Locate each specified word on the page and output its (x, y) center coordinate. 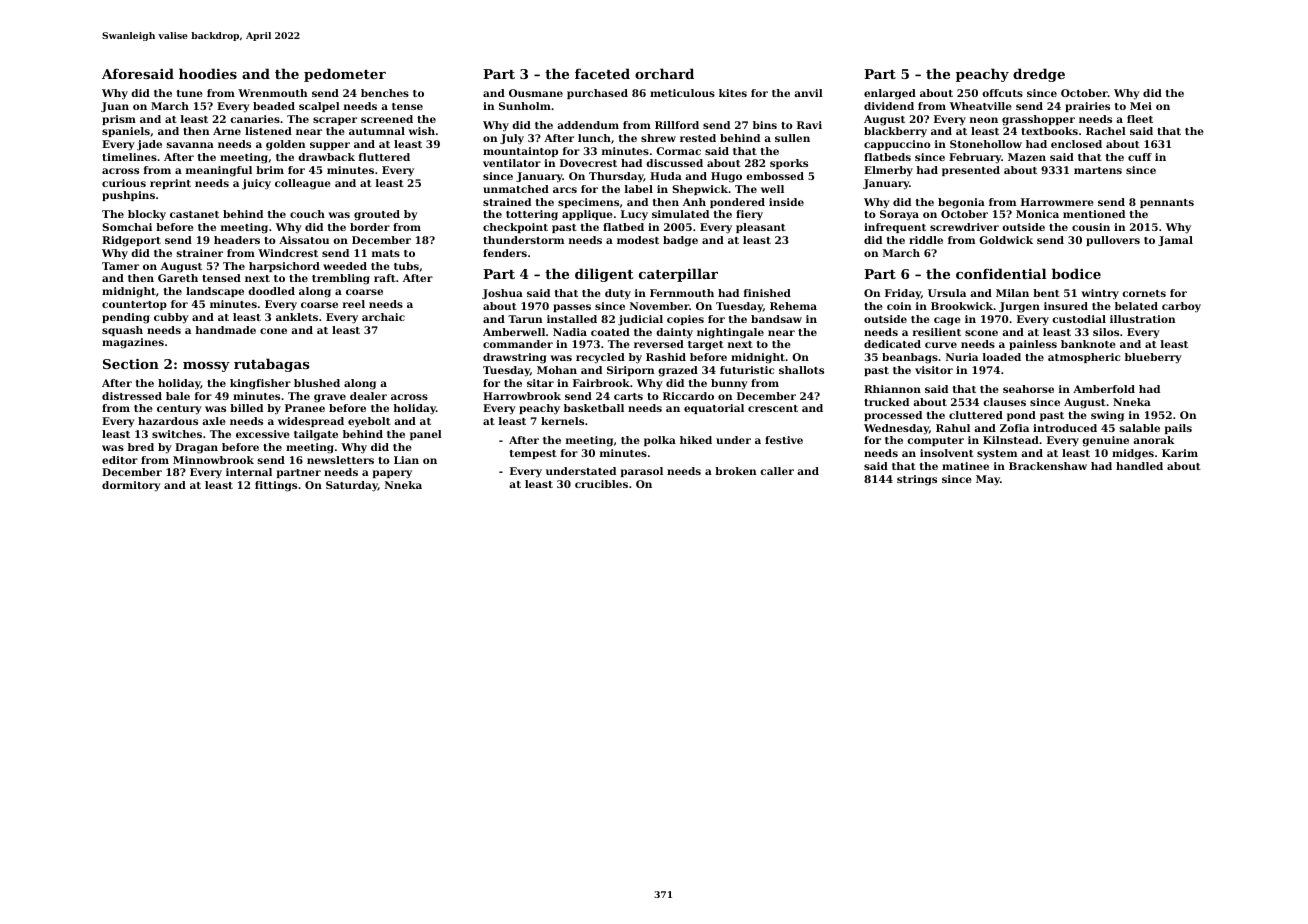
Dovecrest (588, 163)
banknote (1088, 344)
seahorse (1028, 389)
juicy (256, 184)
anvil (808, 93)
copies (685, 320)
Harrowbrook (522, 396)
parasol (642, 472)
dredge (1039, 75)
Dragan (196, 448)
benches (385, 93)
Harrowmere (1057, 202)
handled (1139, 466)
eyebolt (369, 422)
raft (385, 278)
